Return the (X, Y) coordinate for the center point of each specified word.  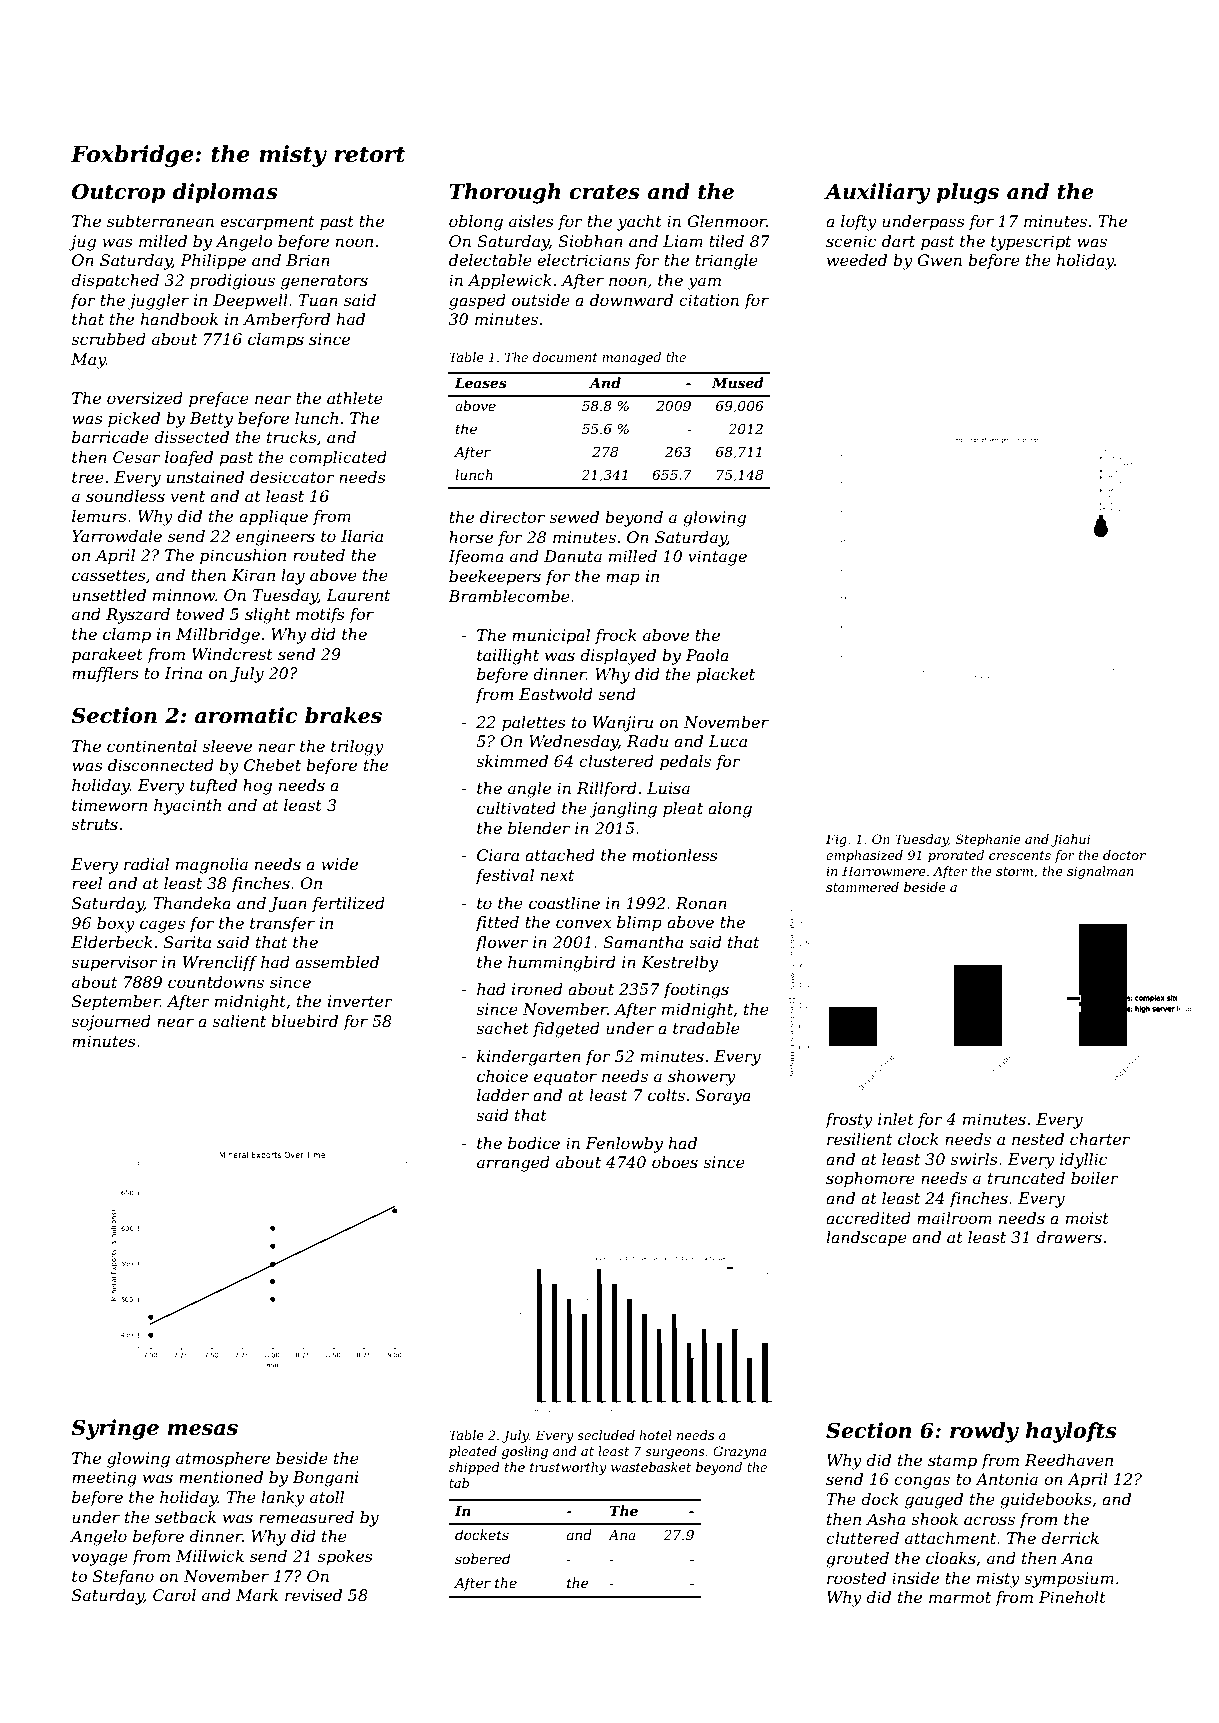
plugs (967, 193)
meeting (104, 1479)
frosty (849, 1121)
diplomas (225, 193)
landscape (866, 1239)
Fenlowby (624, 1145)
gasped (477, 302)
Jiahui (1070, 840)
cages (162, 926)
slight (267, 616)
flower (501, 943)
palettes (534, 724)
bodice (534, 1143)
